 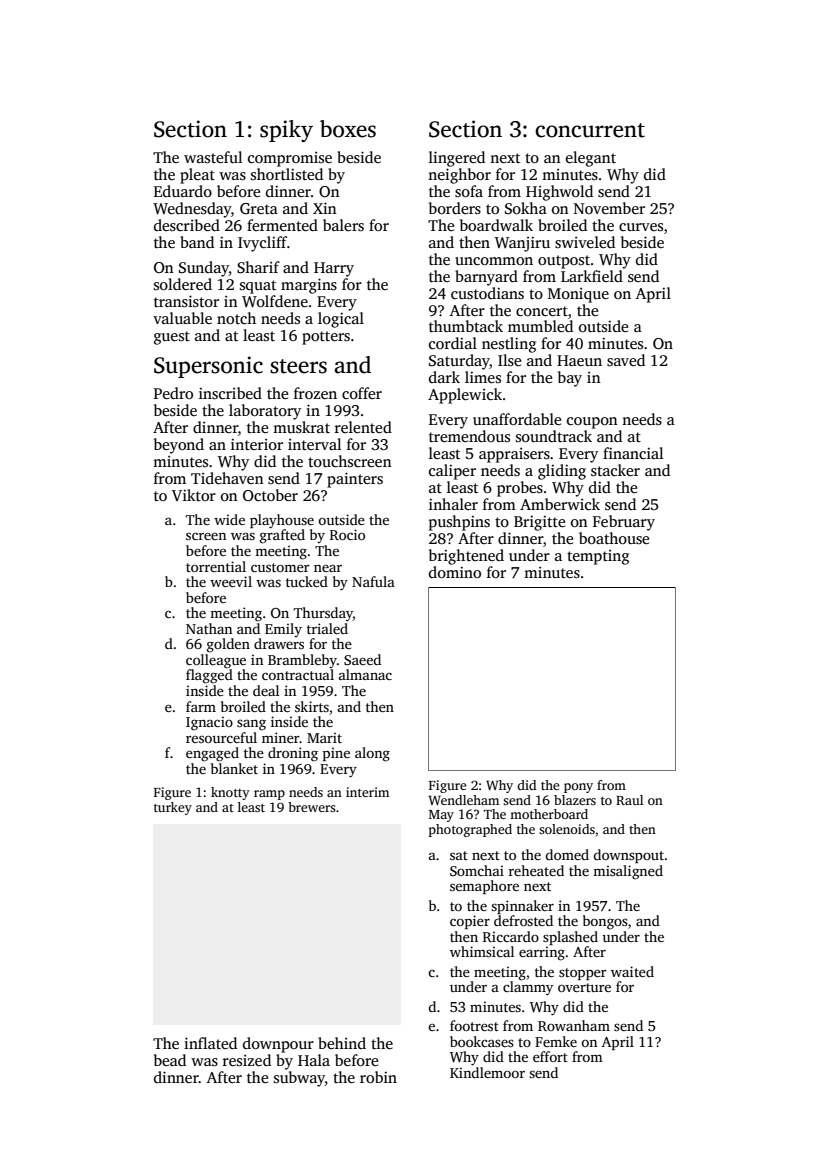 What do you see at coordinates (230, 793) in the screenshot?
I see `knotty` at bounding box center [230, 793].
